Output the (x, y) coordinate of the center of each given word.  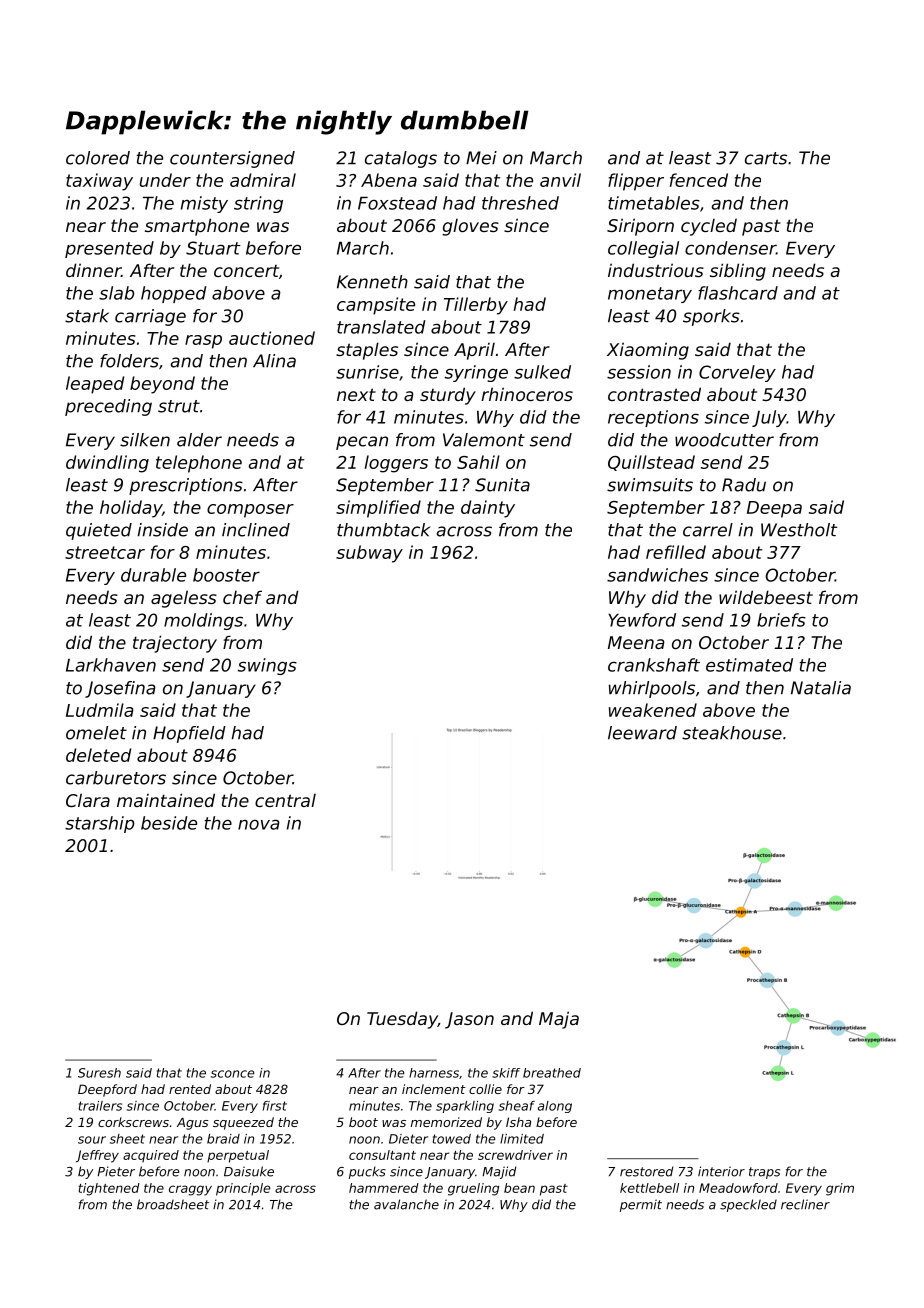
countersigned (232, 159)
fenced (699, 180)
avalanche (406, 1204)
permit (641, 1205)
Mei (481, 158)
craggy (190, 1190)
